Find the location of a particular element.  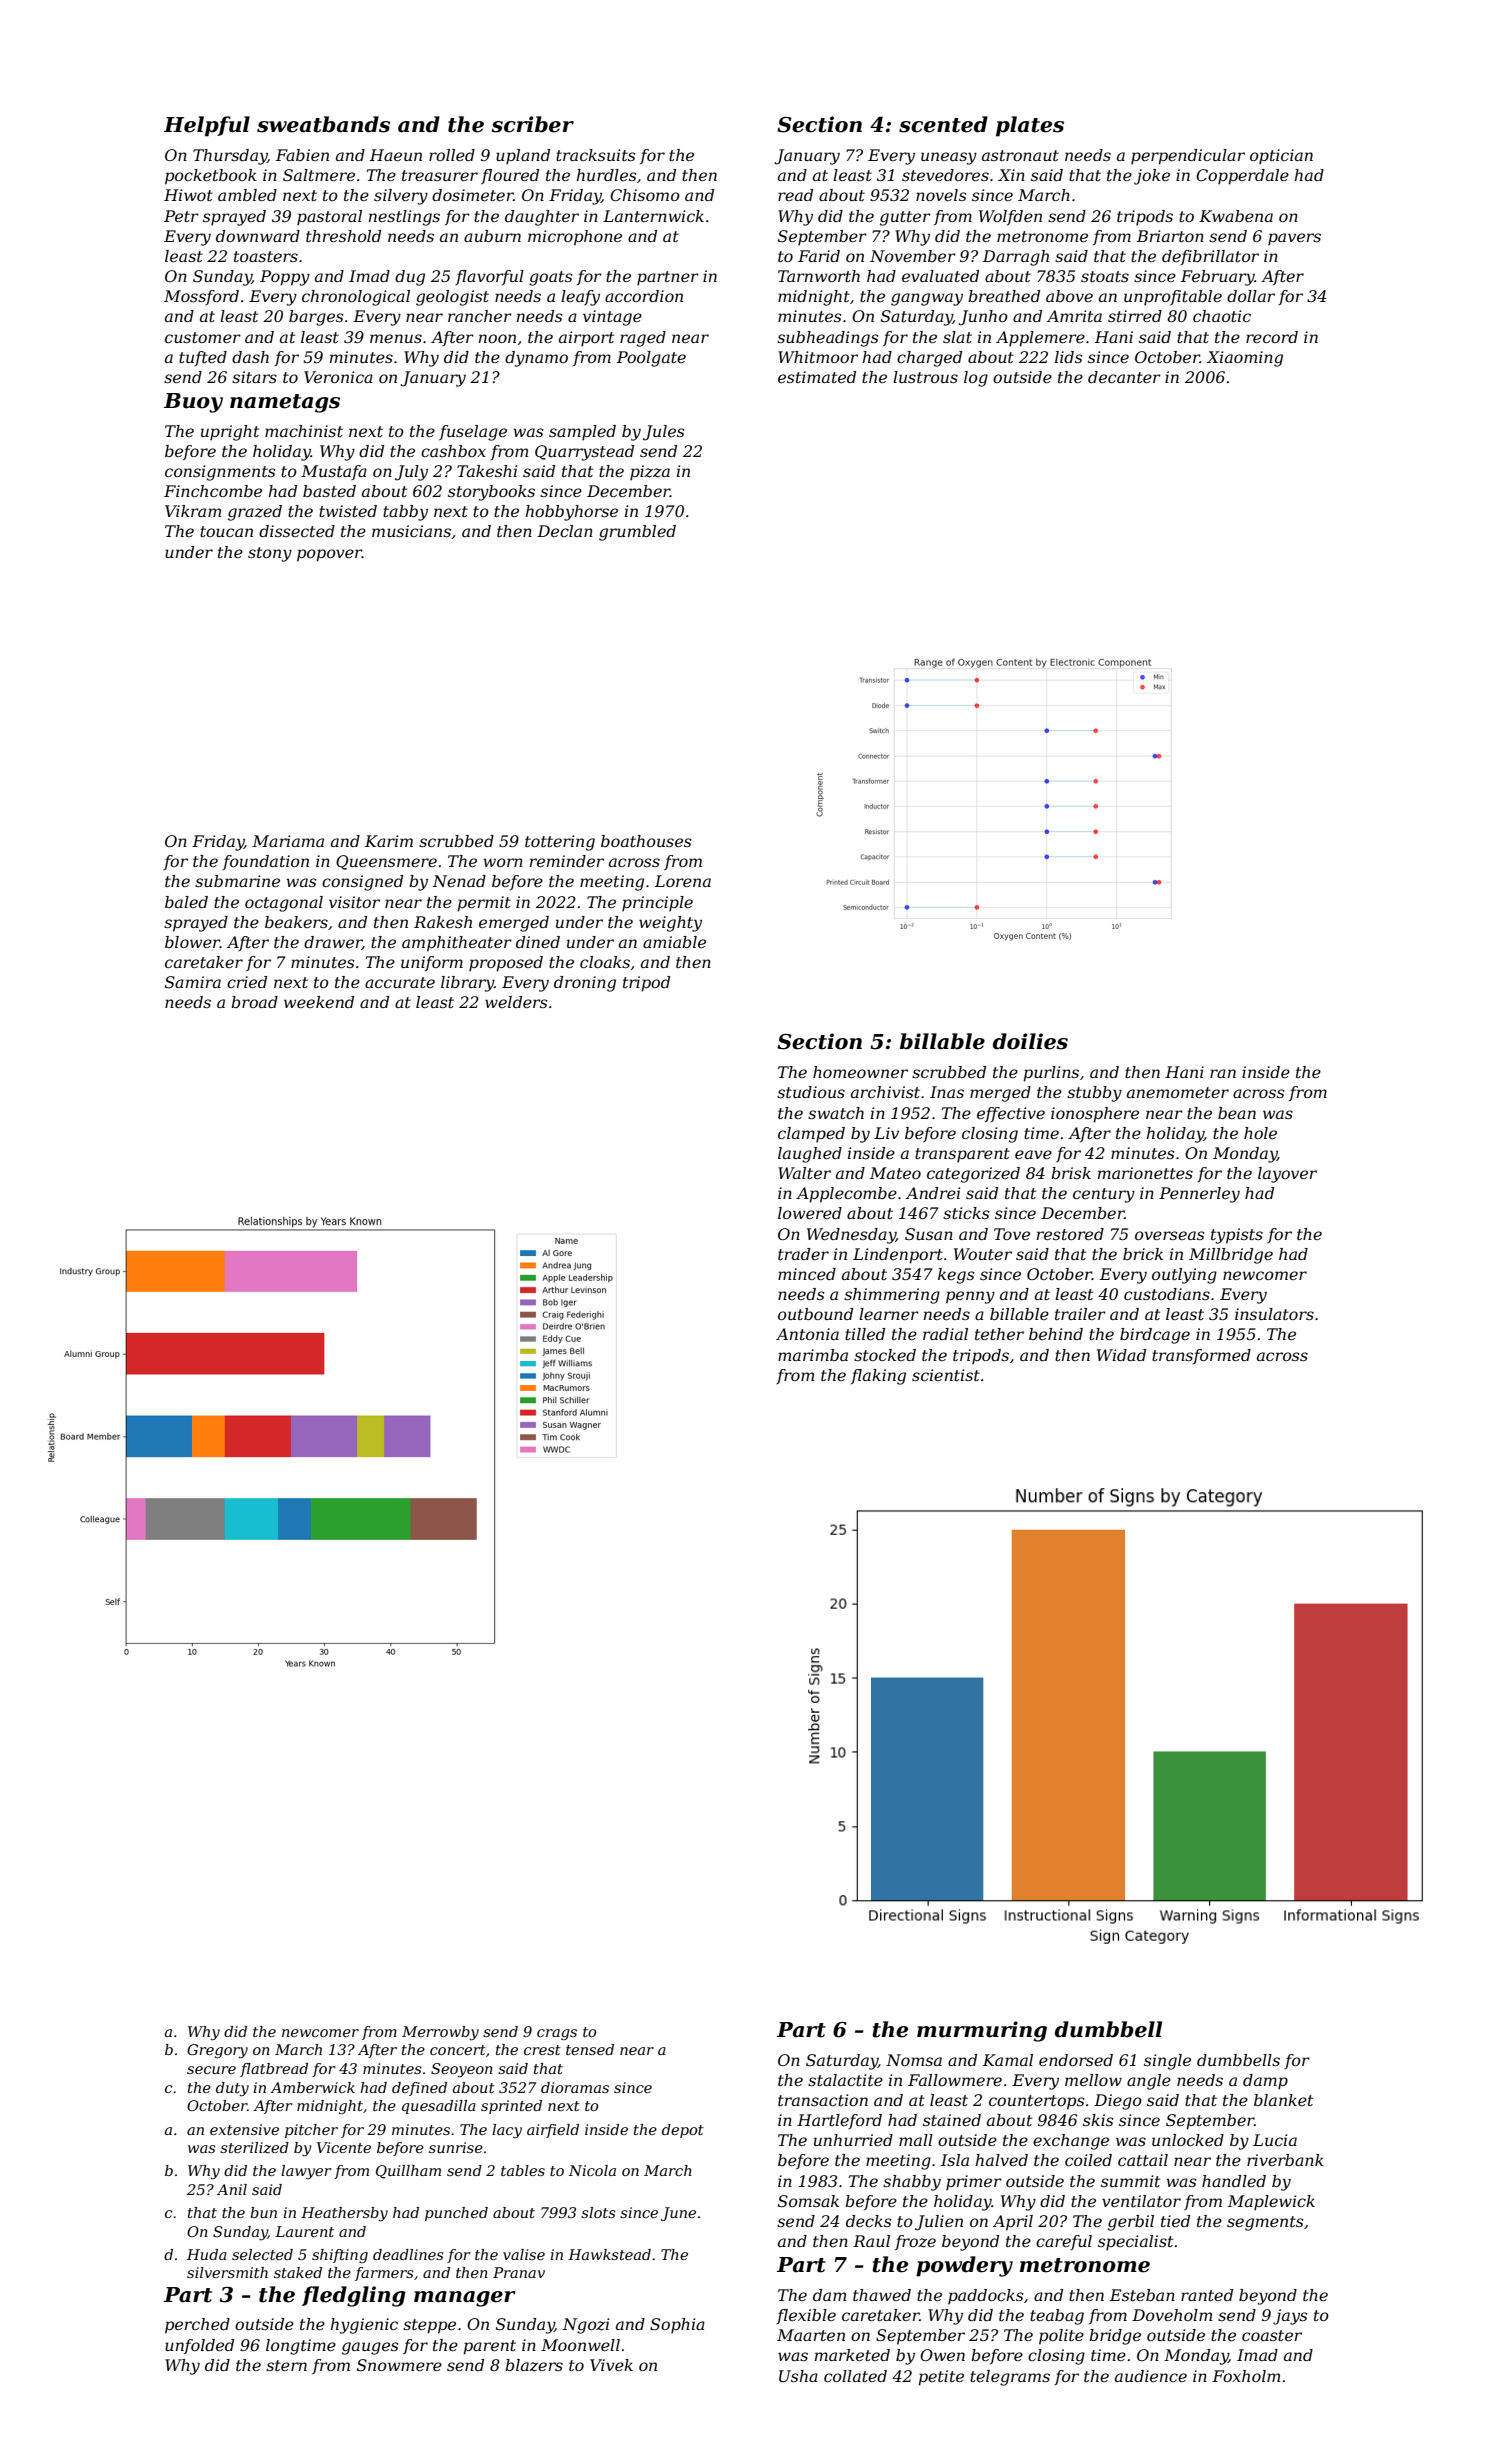

Ngozi is located at coordinates (585, 2326).
